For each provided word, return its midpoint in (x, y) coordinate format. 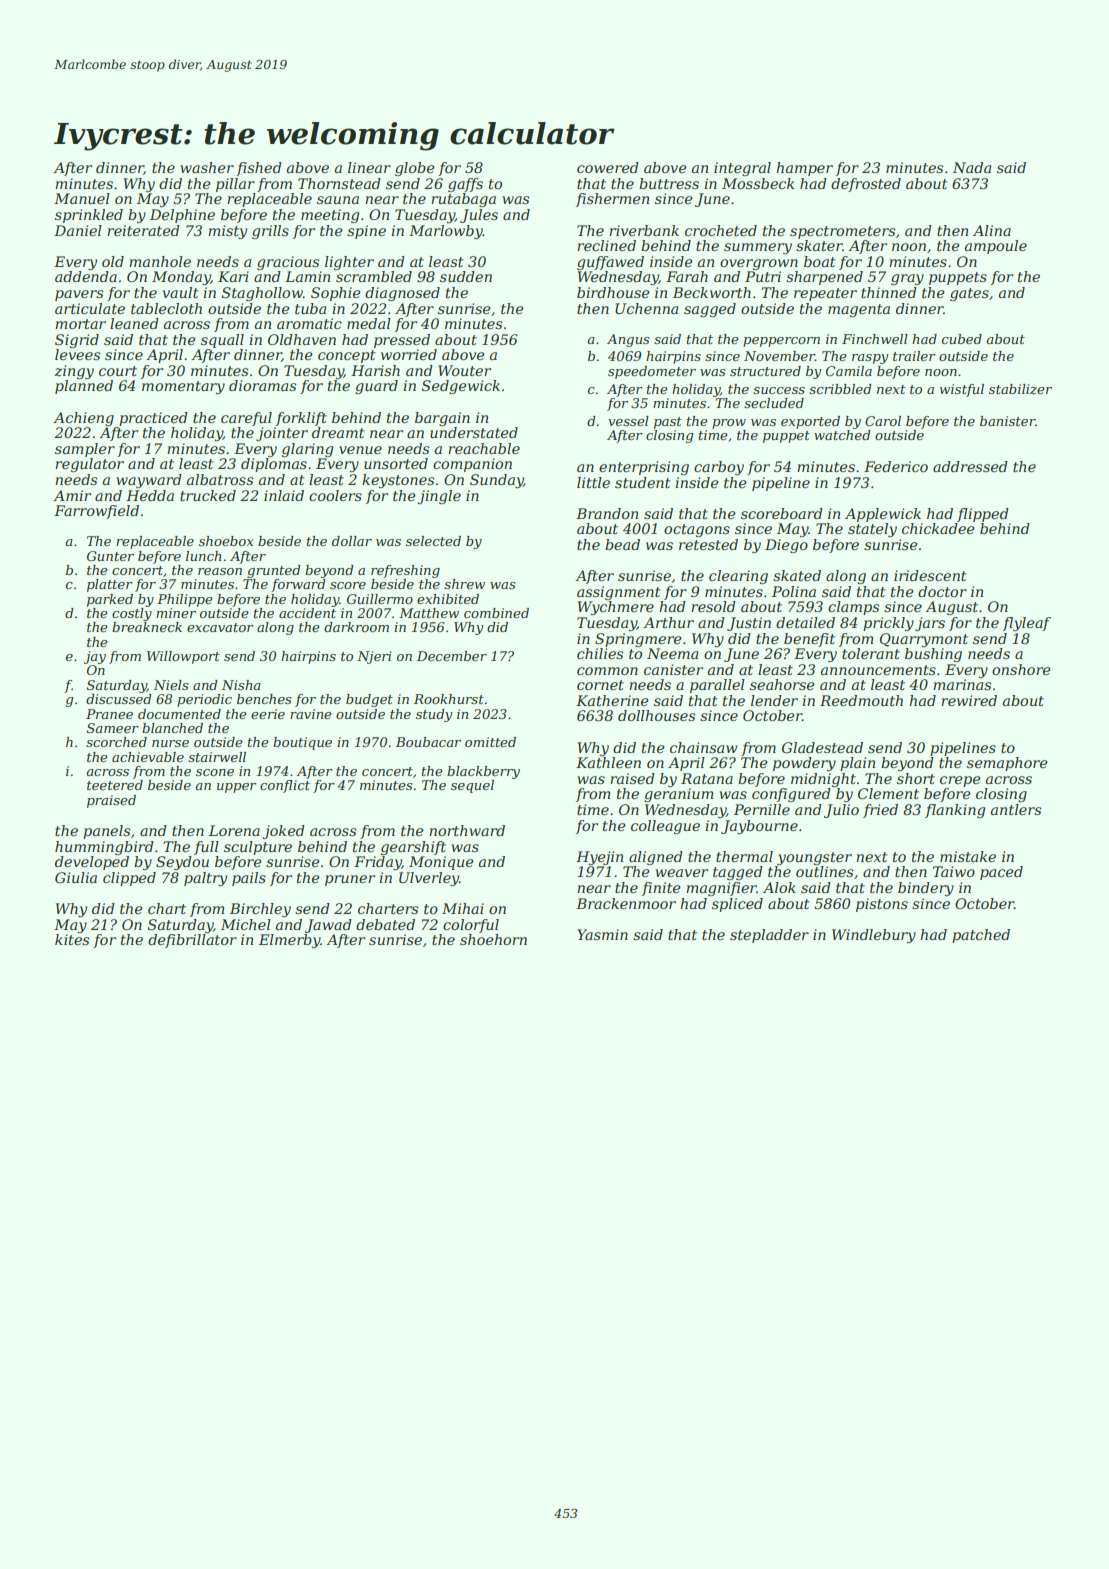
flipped (983, 515)
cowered (608, 167)
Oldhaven (302, 339)
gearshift (413, 848)
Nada (972, 167)
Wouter (464, 370)
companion (472, 465)
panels (106, 832)
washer (207, 167)
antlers (1016, 809)
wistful (962, 390)
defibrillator (192, 941)
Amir (72, 495)
